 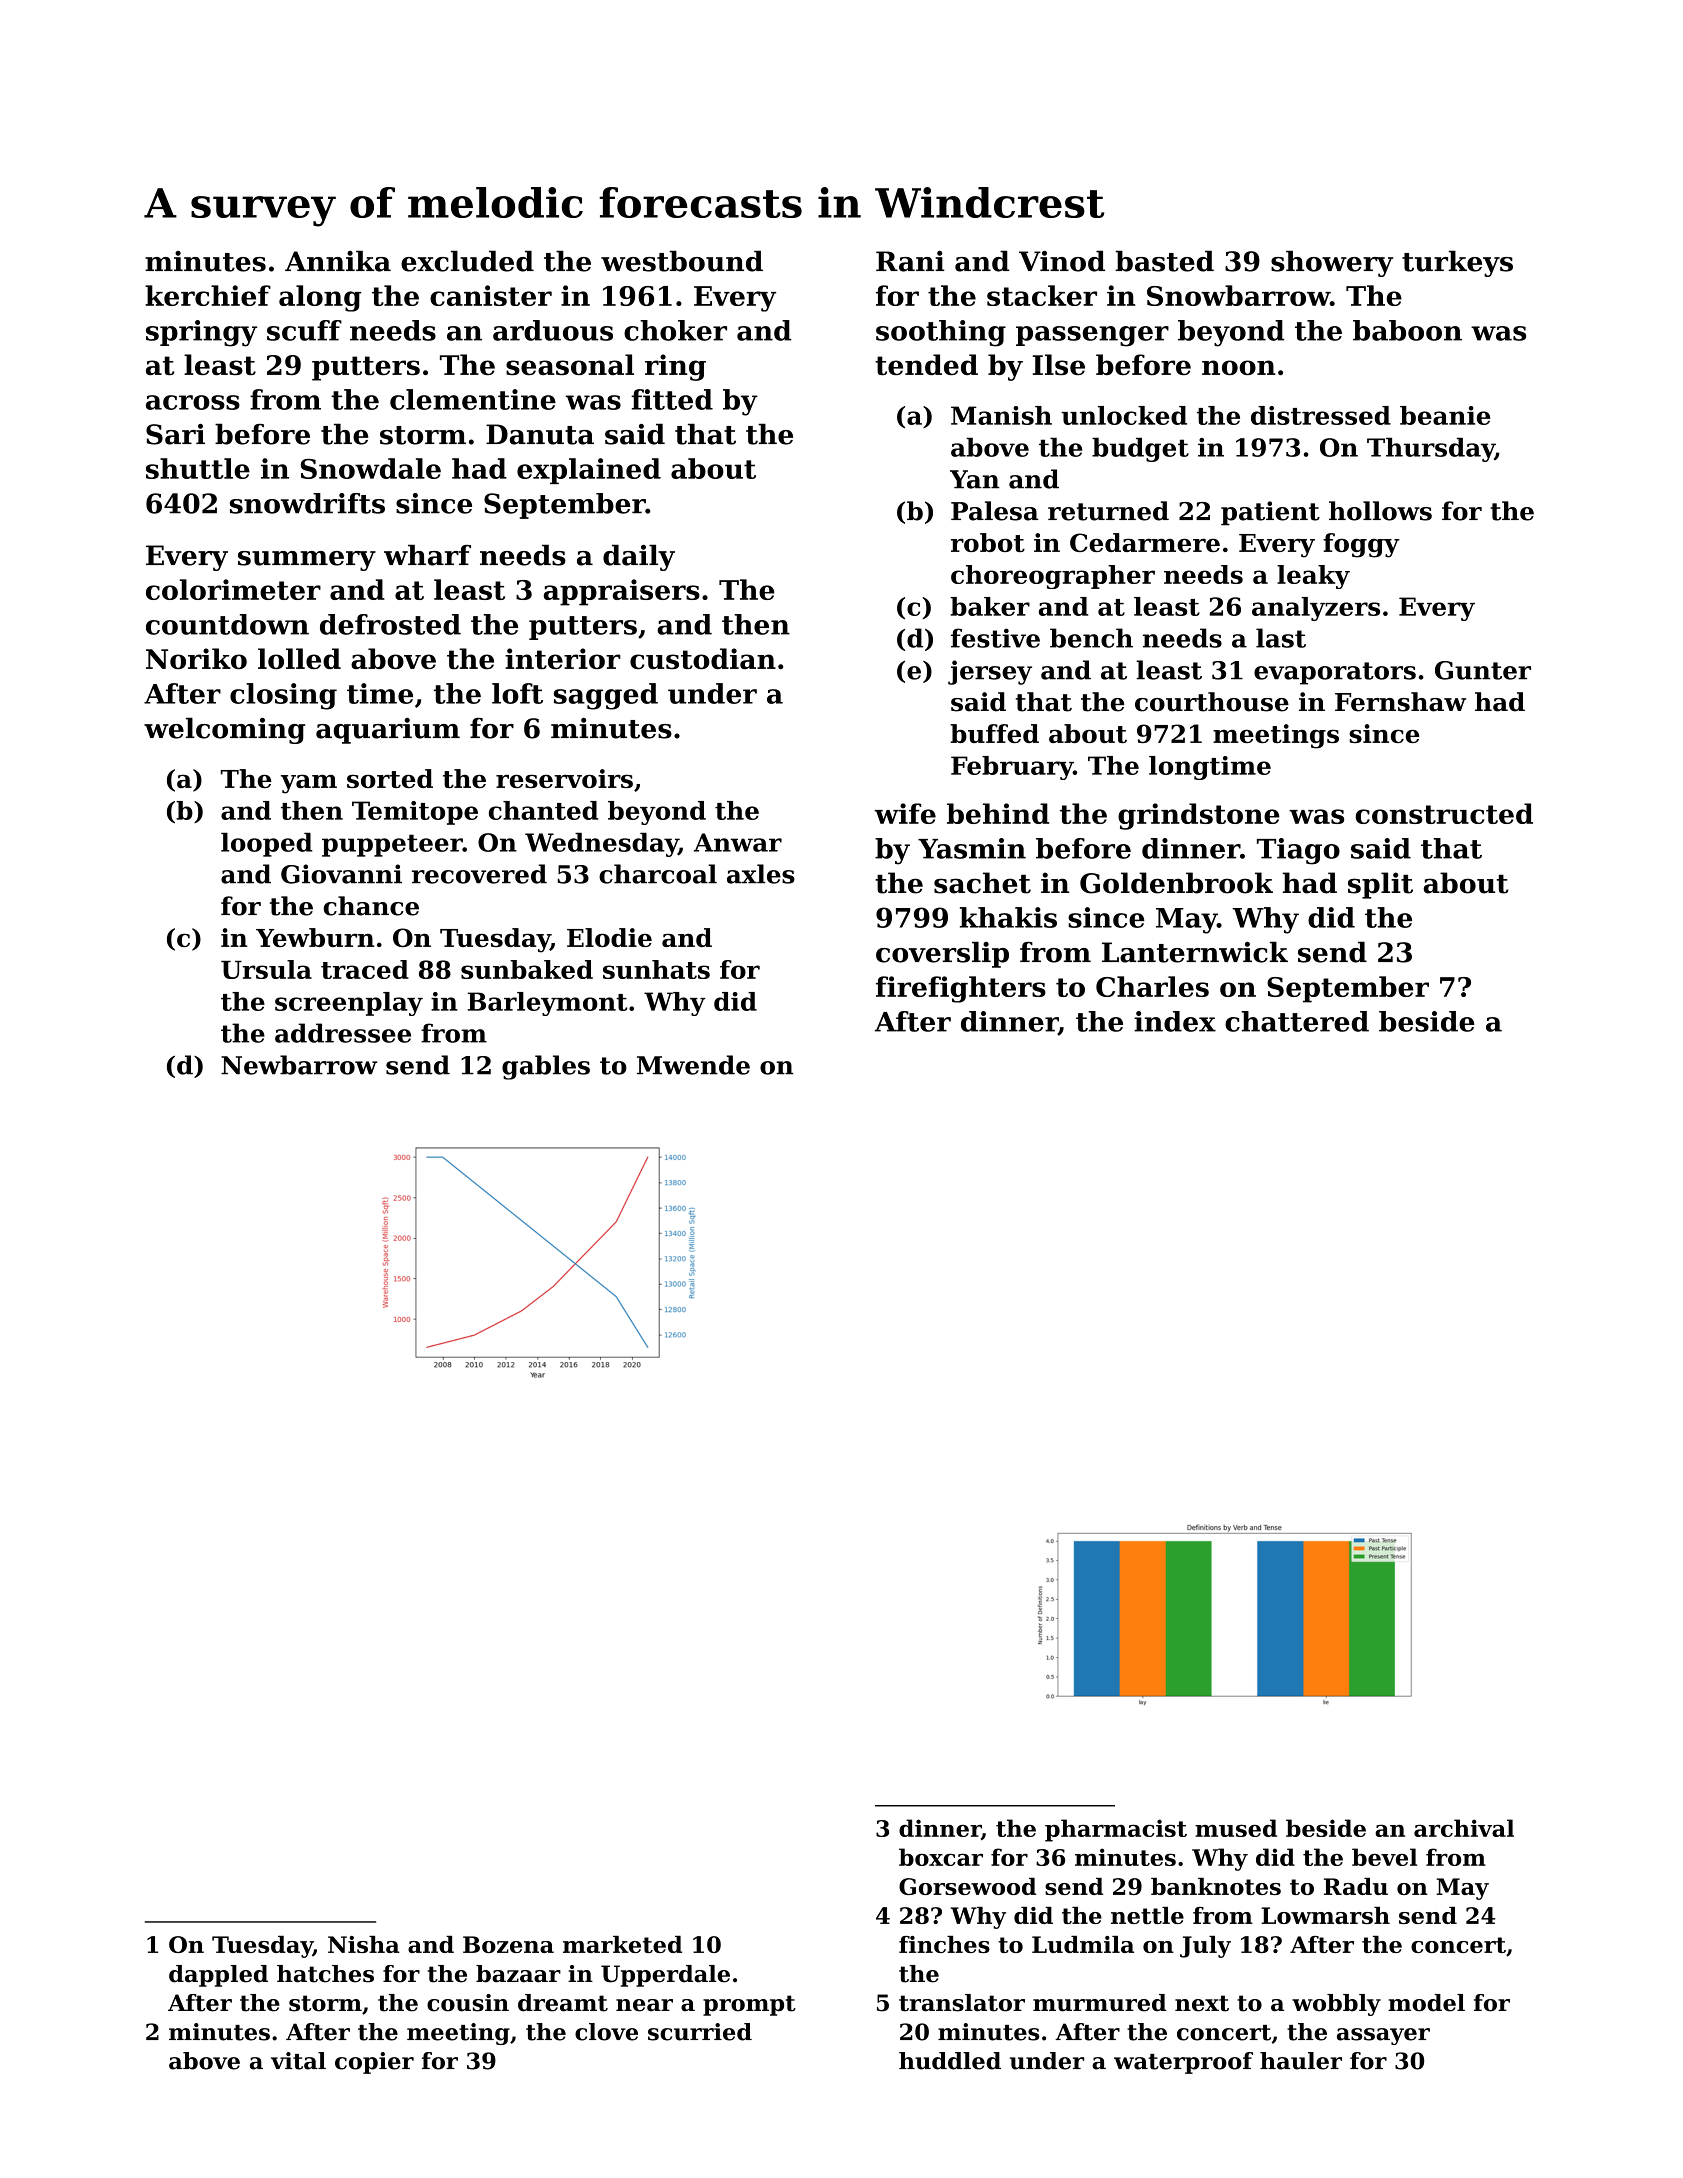 I want to click on Rani, so click(x=910, y=261).
